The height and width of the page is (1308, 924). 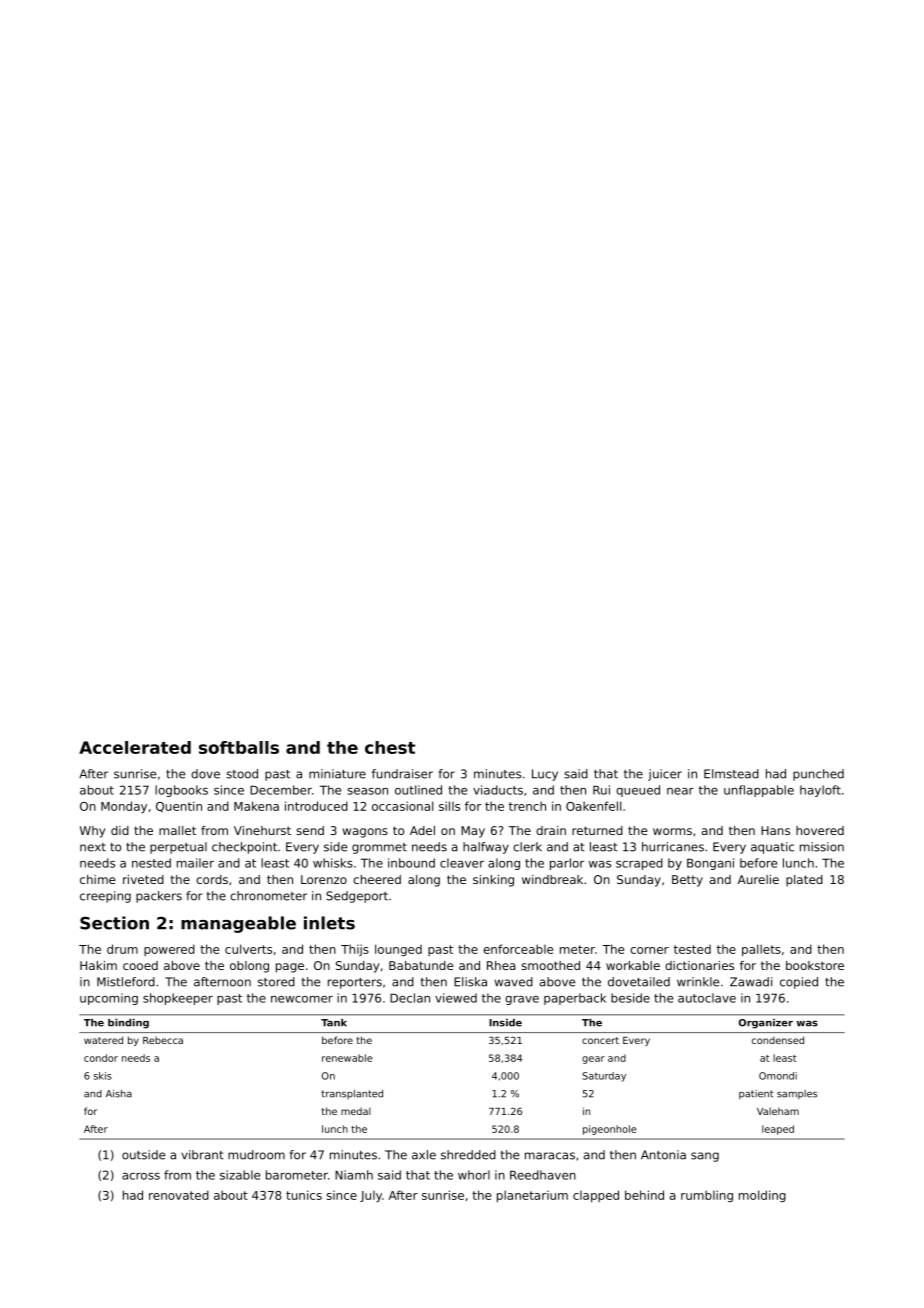 What do you see at coordinates (159, 897) in the page?
I see `packers` at bounding box center [159, 897].
